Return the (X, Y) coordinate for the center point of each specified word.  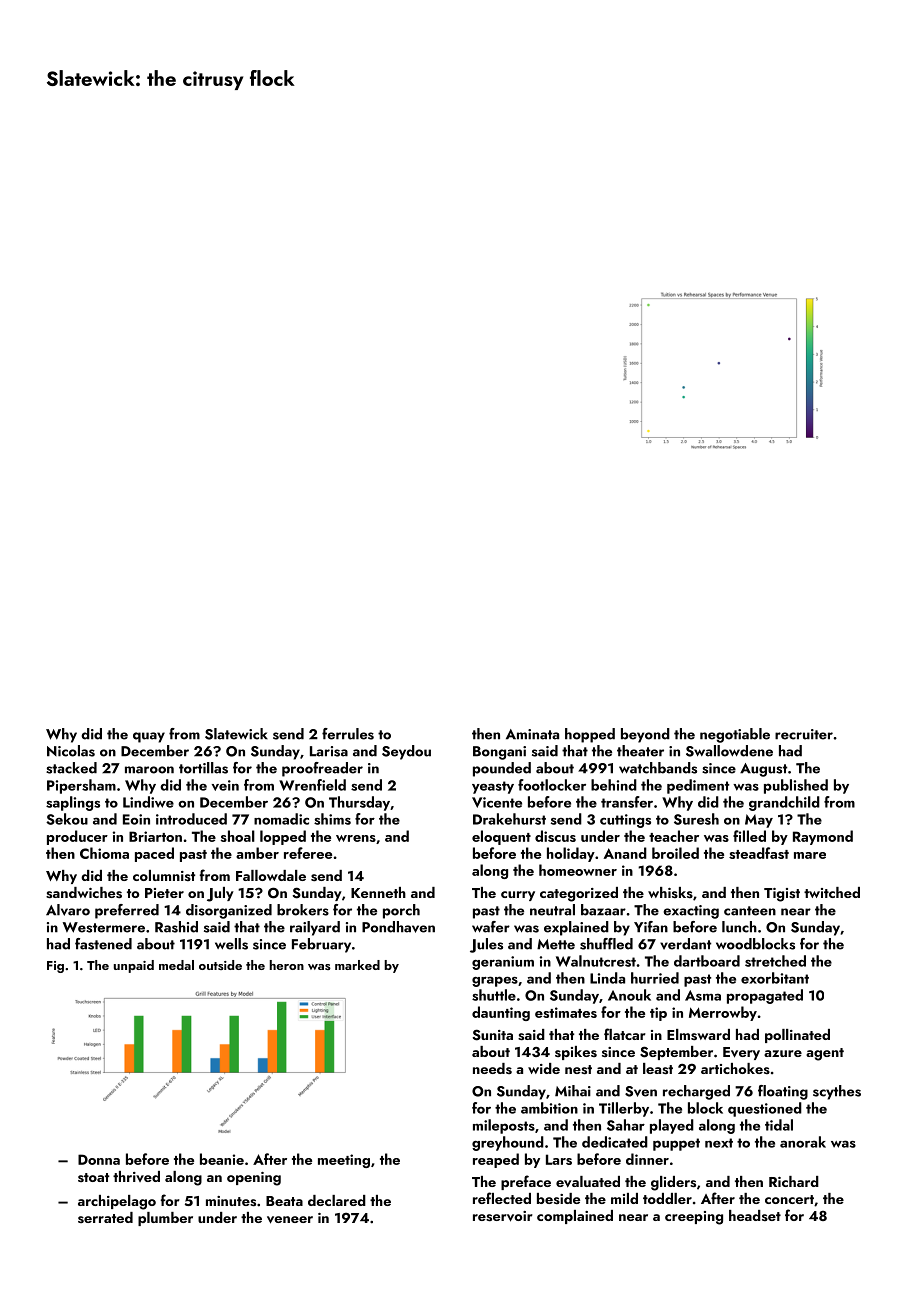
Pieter (164, 893)
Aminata (532, 734)
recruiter (804, 734)
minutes (231, 1201)
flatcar (625, 1034)
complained (575, 1217)
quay (149, 737)
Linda (607, 978)
